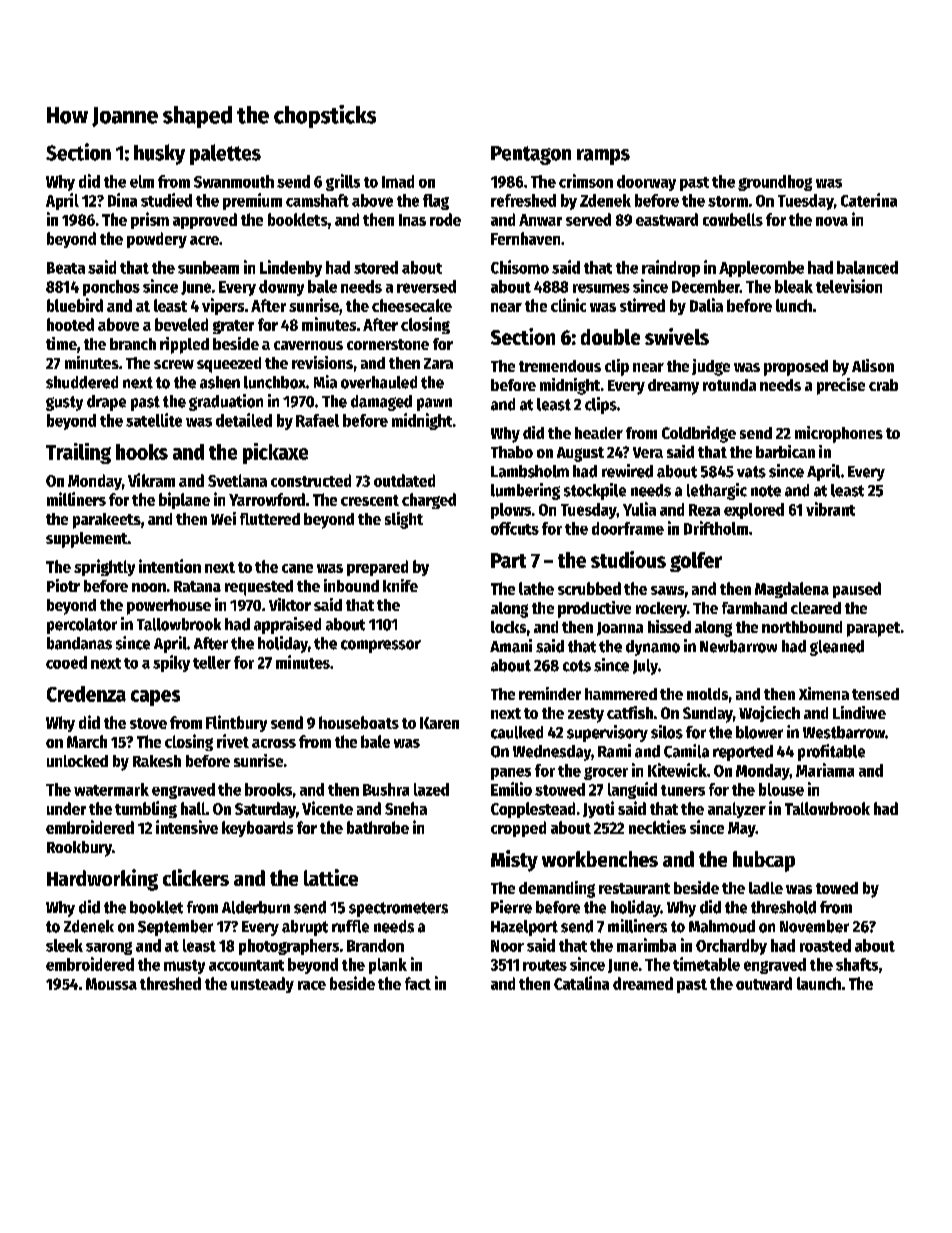 This page has width=952, height=1233. I want to click on hubcap, so click(764, 861).
